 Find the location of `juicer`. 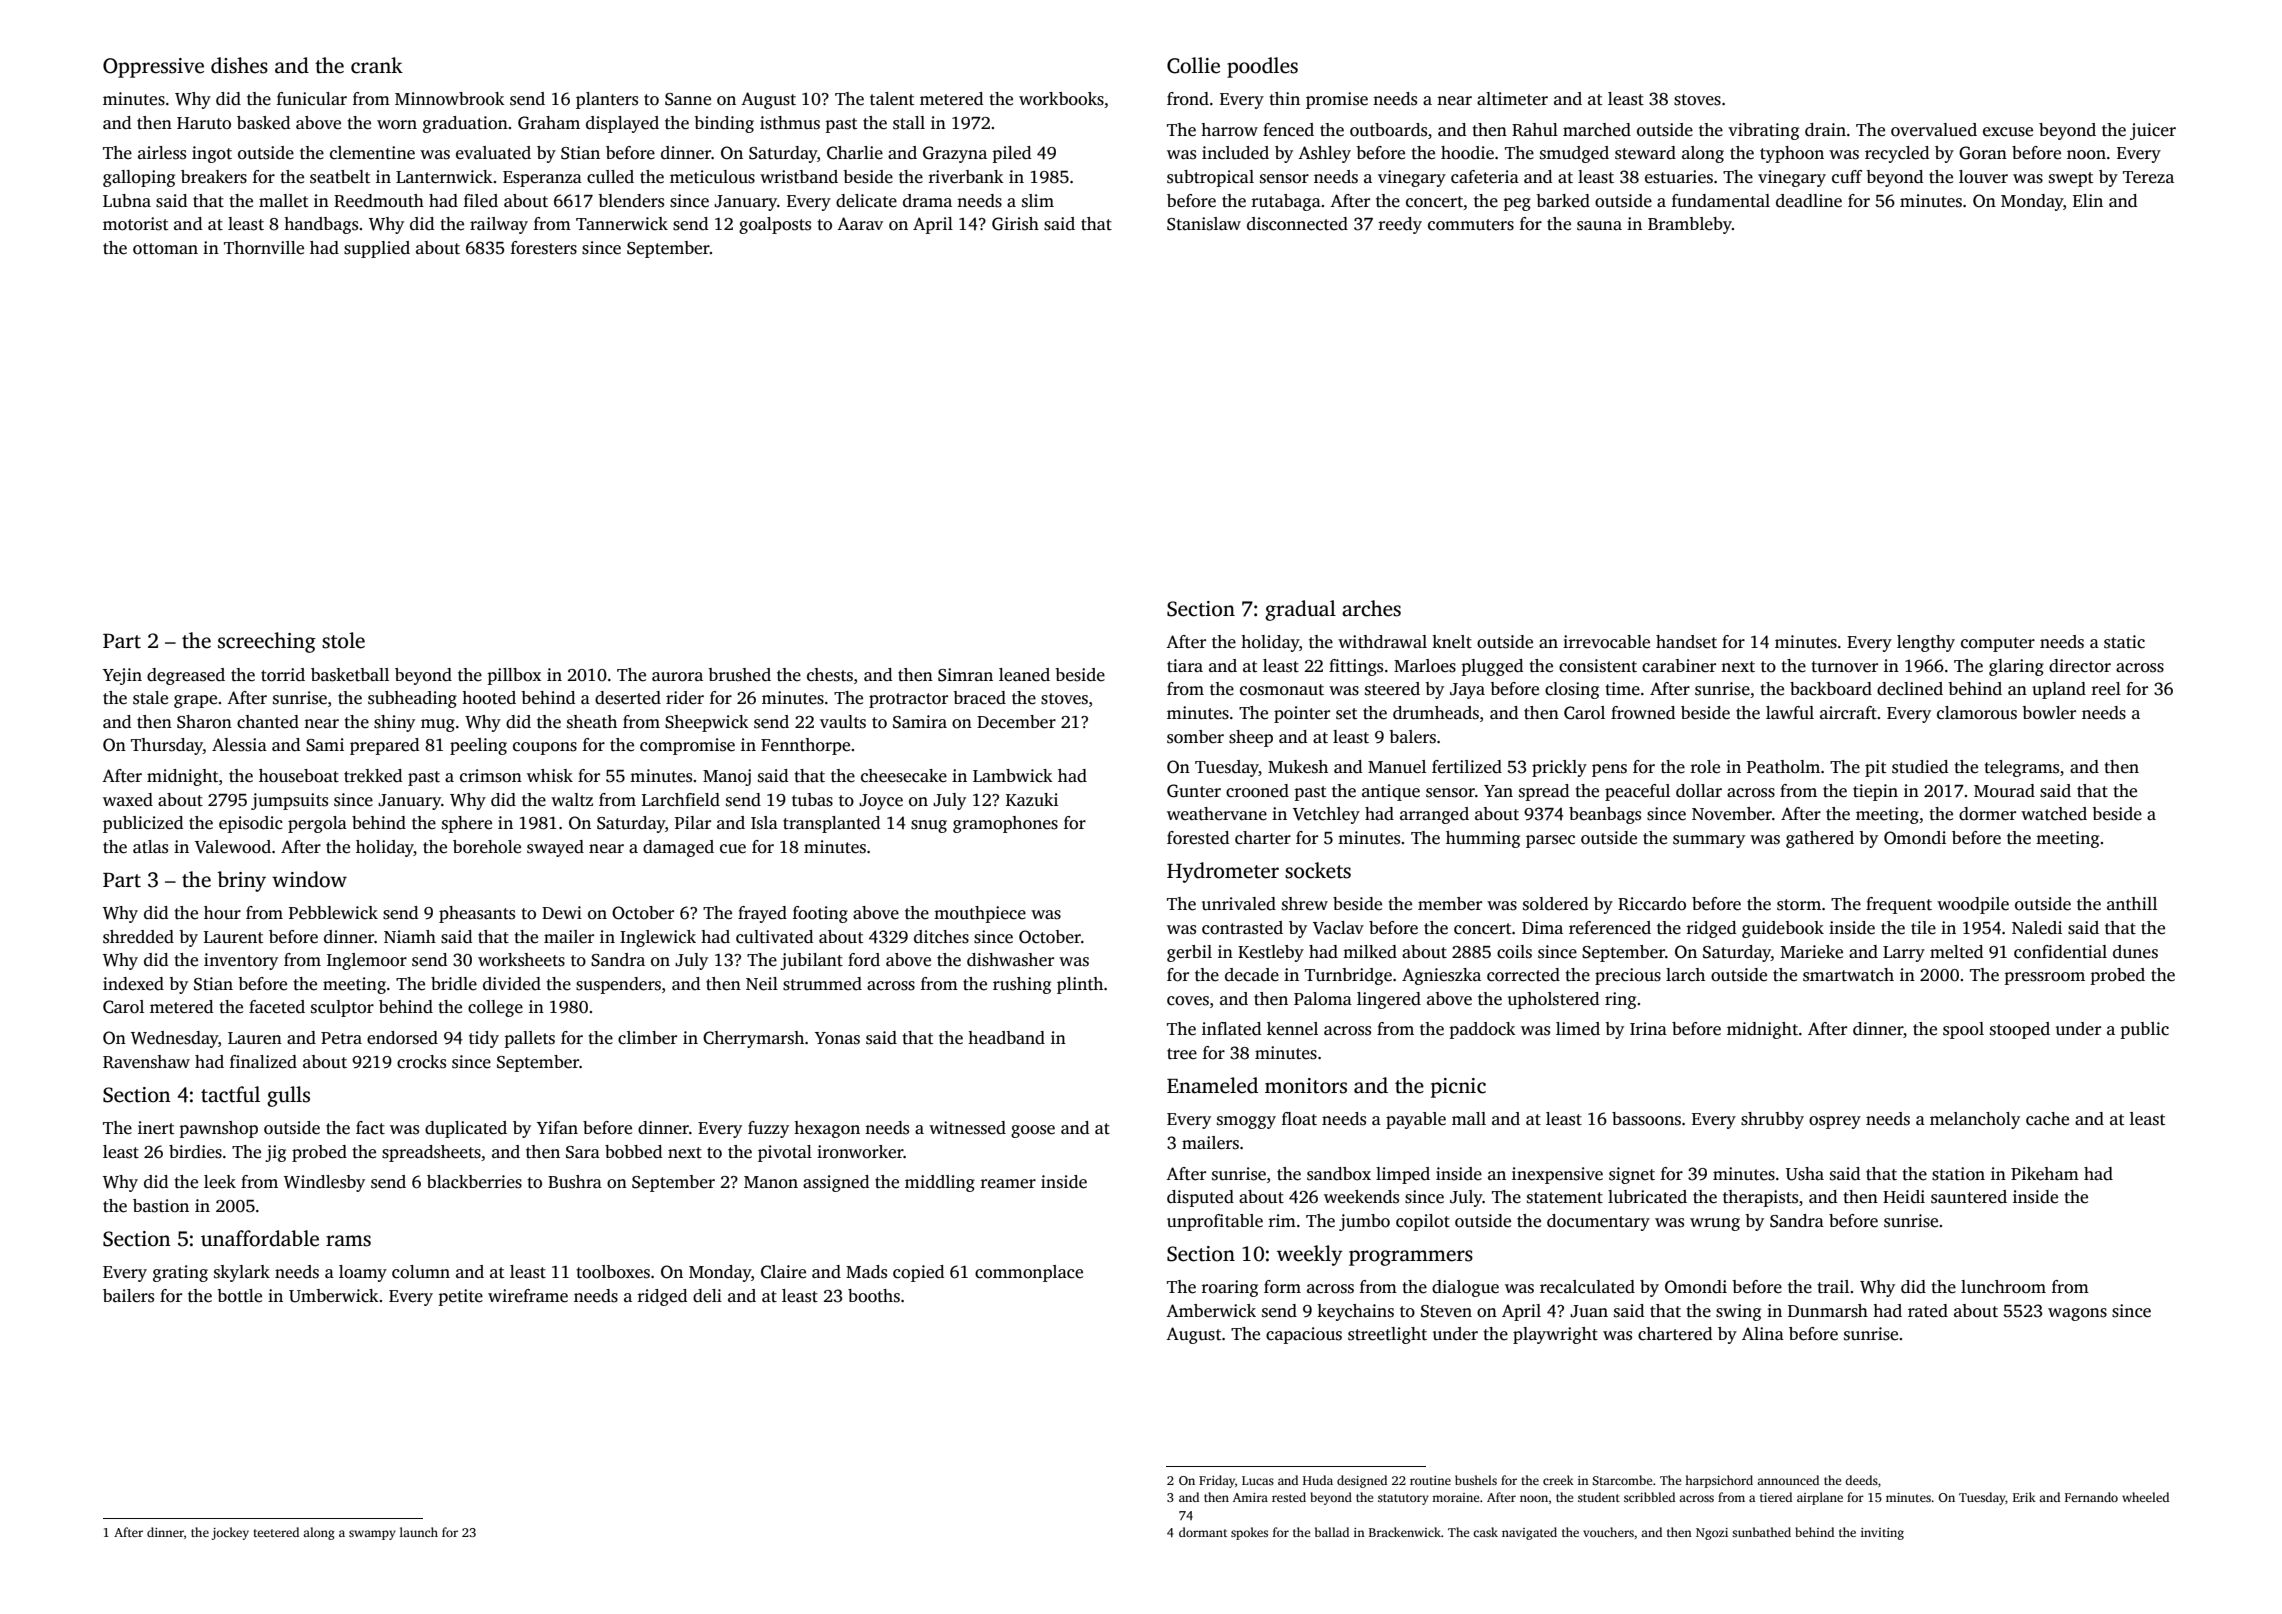

juicer is located at coordinates (2153, 131).
